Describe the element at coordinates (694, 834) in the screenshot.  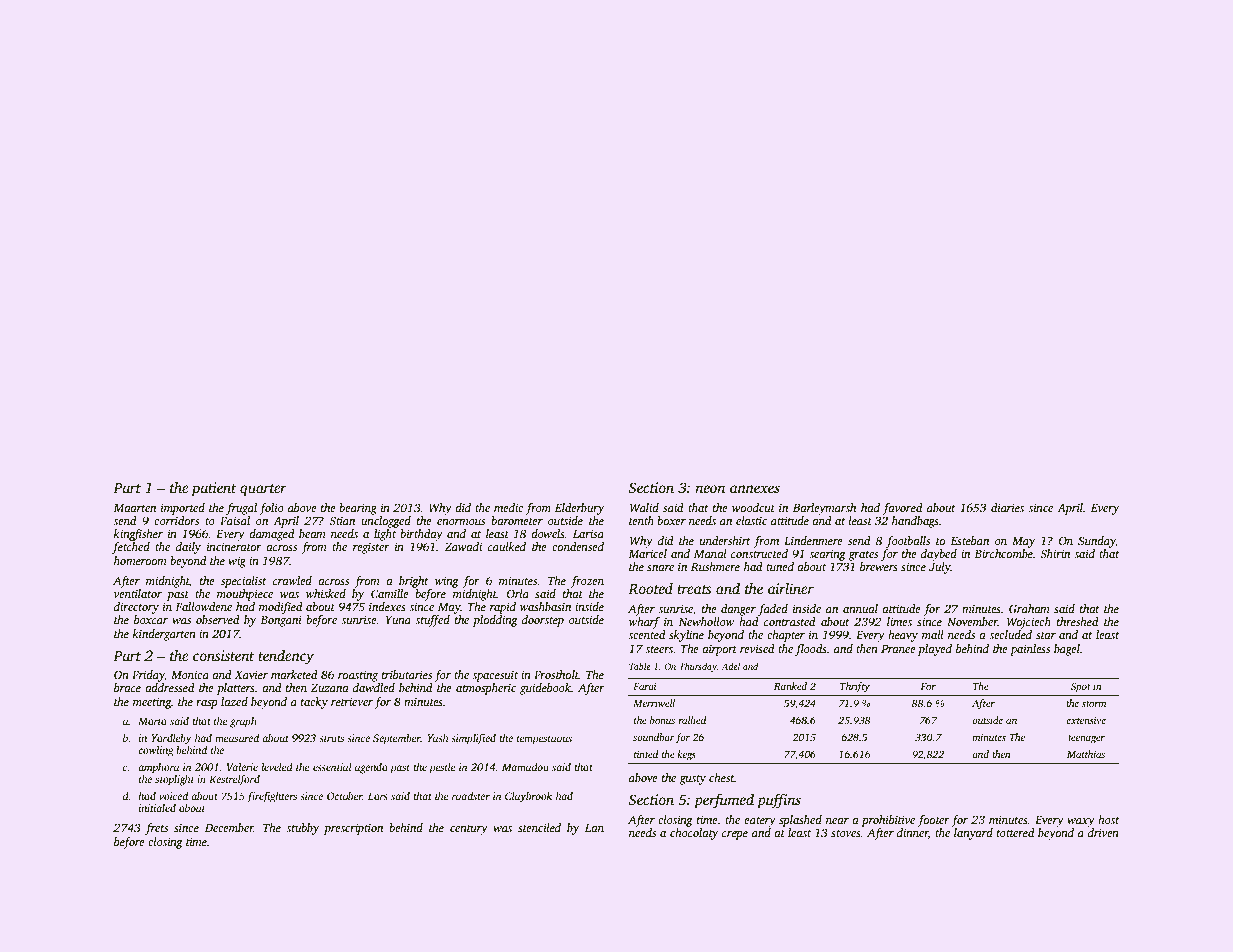
I see `chocolaty` at that location.
